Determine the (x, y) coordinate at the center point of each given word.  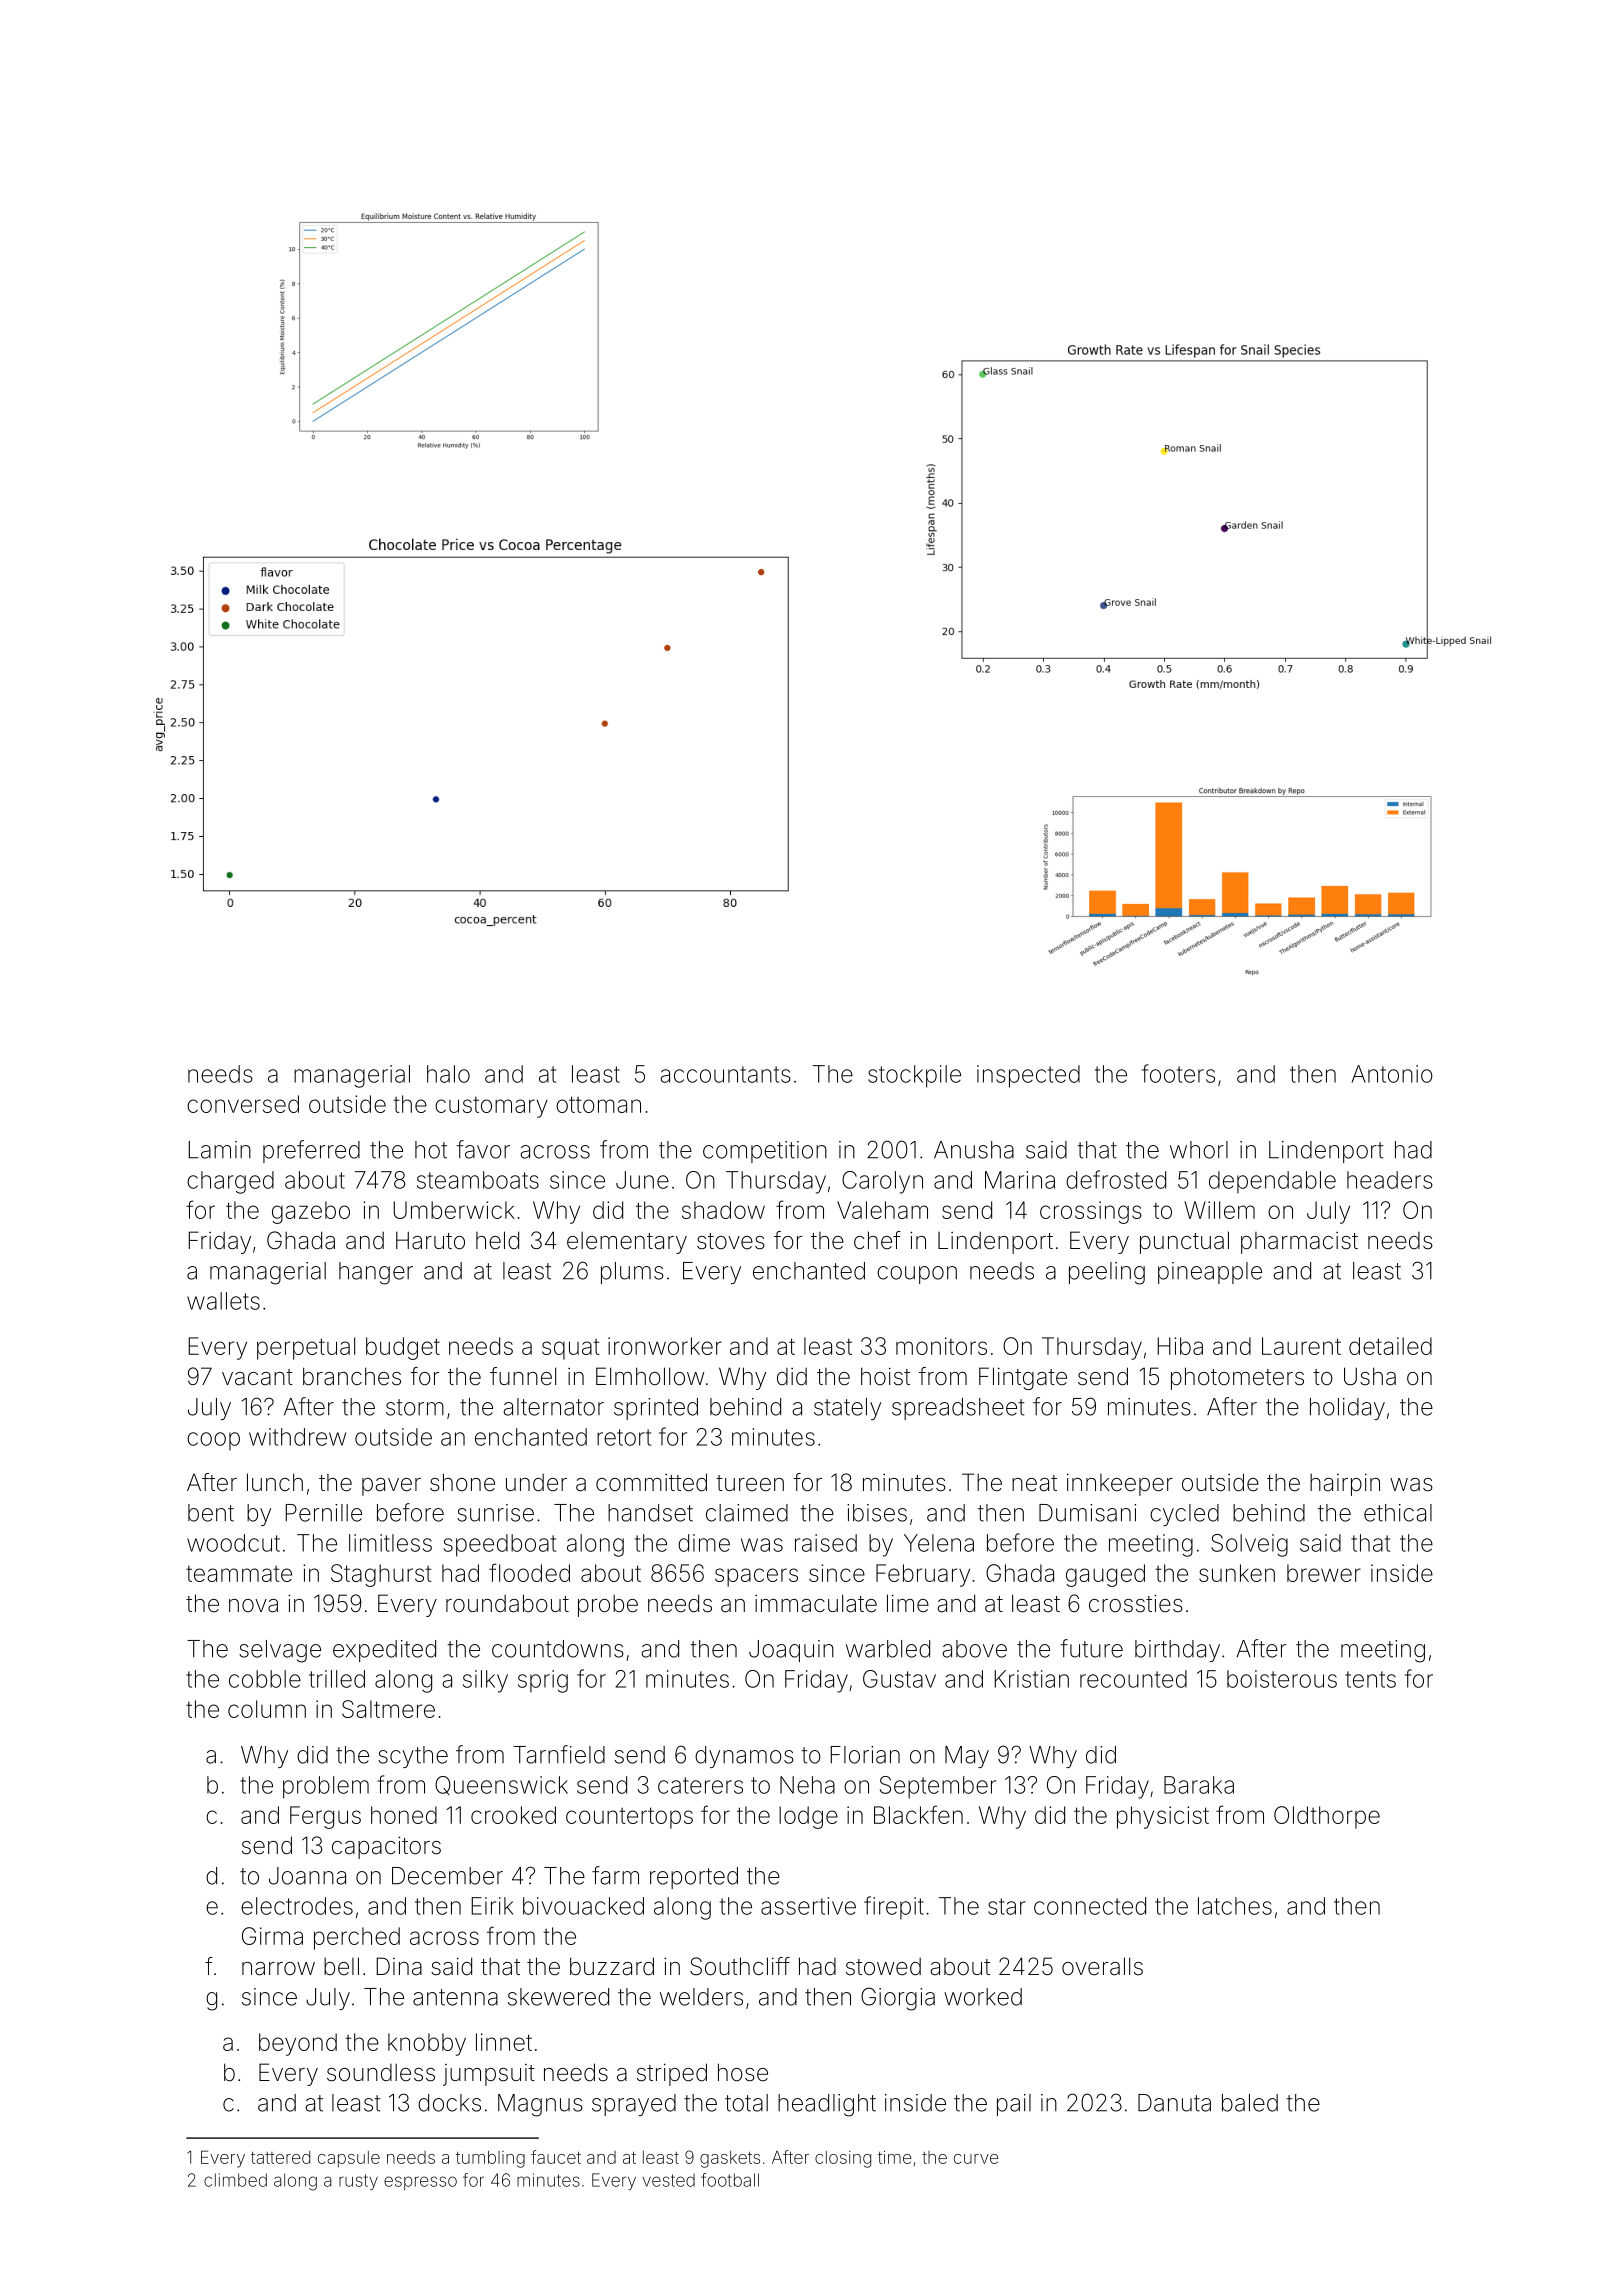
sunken (1237, 1573)
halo (448, 1074)
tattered (280, 2157)
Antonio (1392, 1074)
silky (485, 1681)
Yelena (939, 1543)
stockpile (914, 1076)
